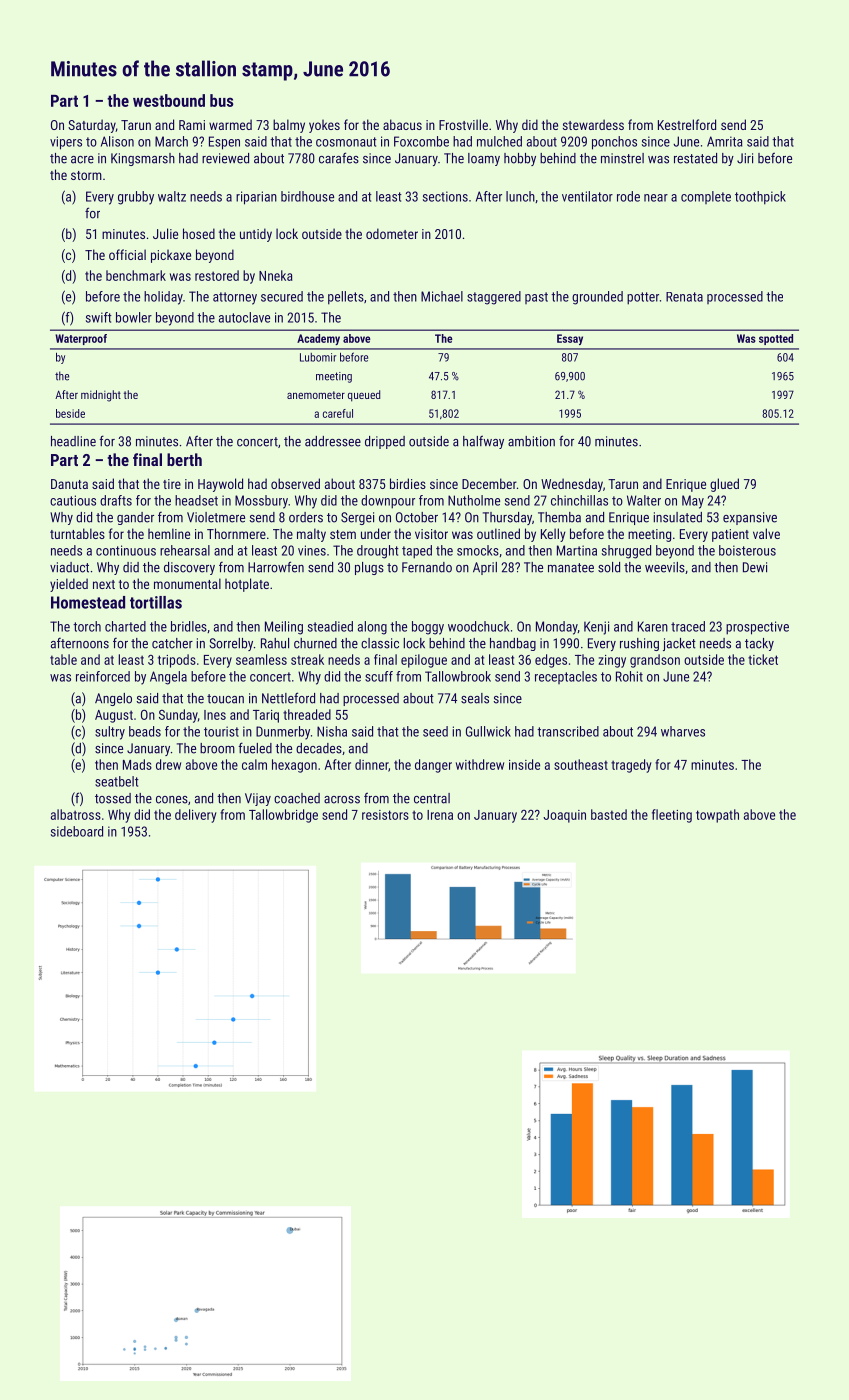 This screenshot has height=1400, width=849. What do you see at coordinates (568, 731) in the screenshot?
I see `transcribed` at bounding box center [568, 731].
